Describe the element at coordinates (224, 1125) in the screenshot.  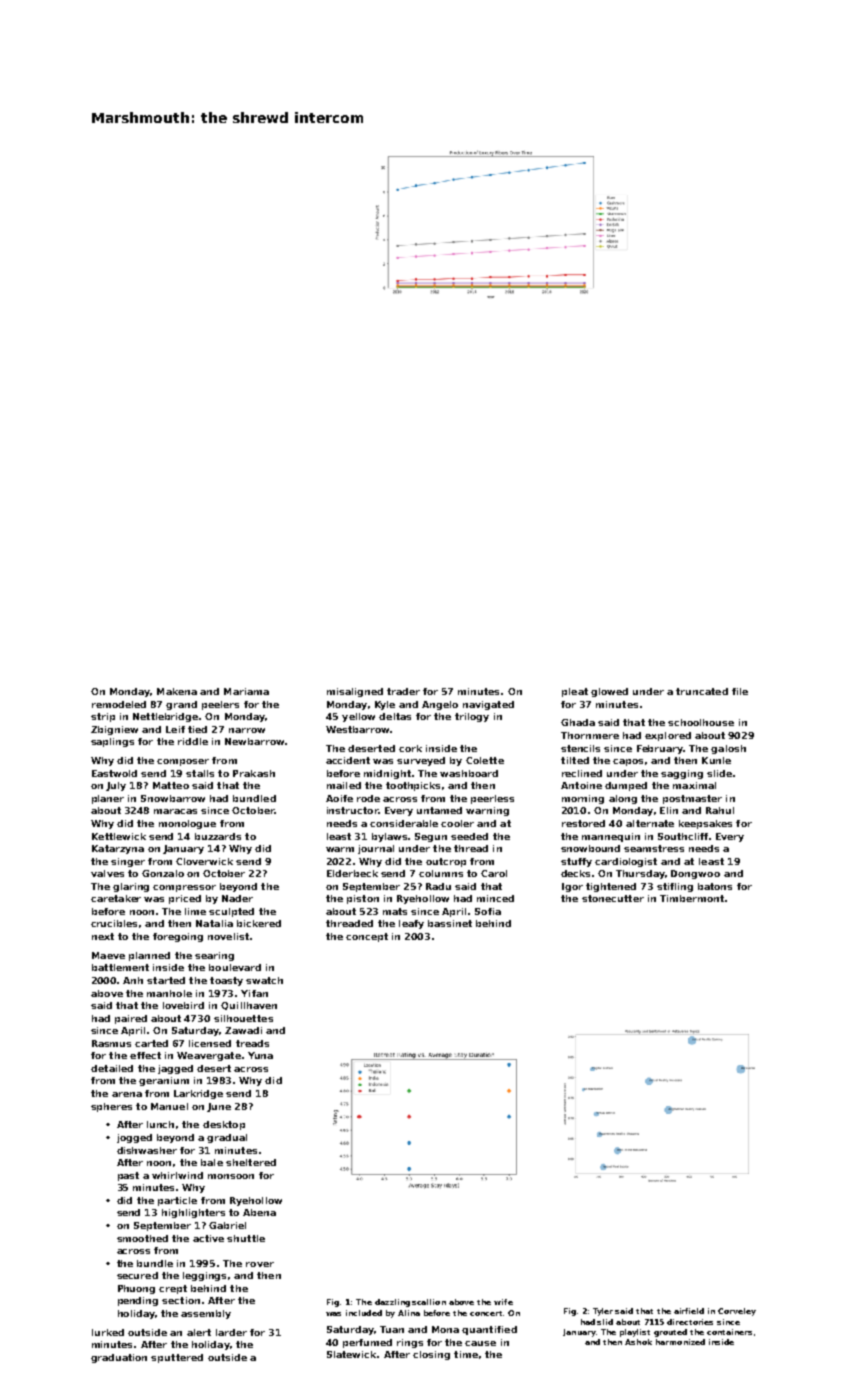
I see `desktop` at that location.
